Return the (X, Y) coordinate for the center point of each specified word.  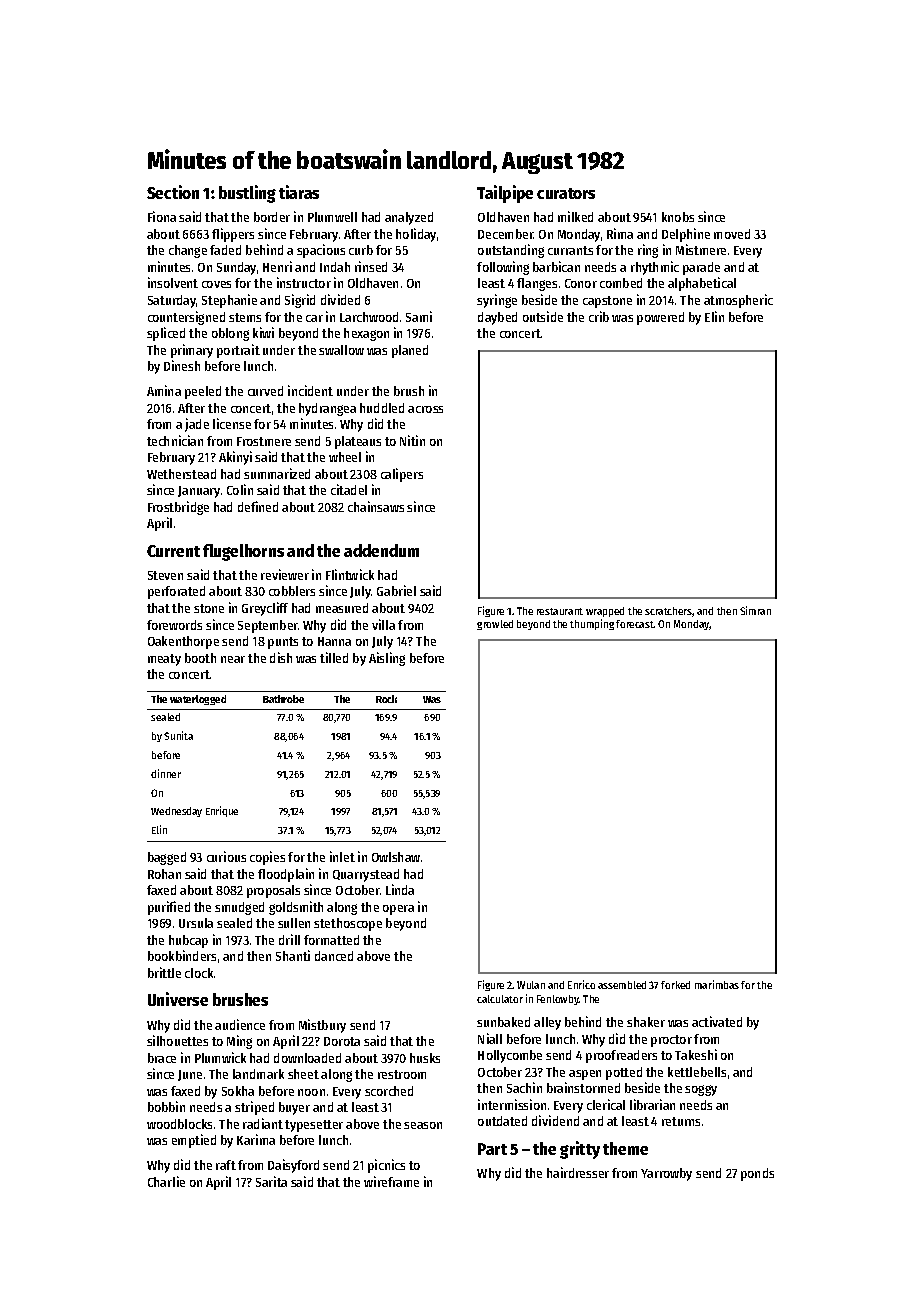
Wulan (531, 985)
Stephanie (229, 301)
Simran (755, 610)
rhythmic (655, 268)
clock (199, 973)
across (425, 409)
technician (175, 440)
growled (495, 625)
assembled (622, 985)
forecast (635, 624)
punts (283, 643)
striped (254, 1108)
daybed (497, 318)
